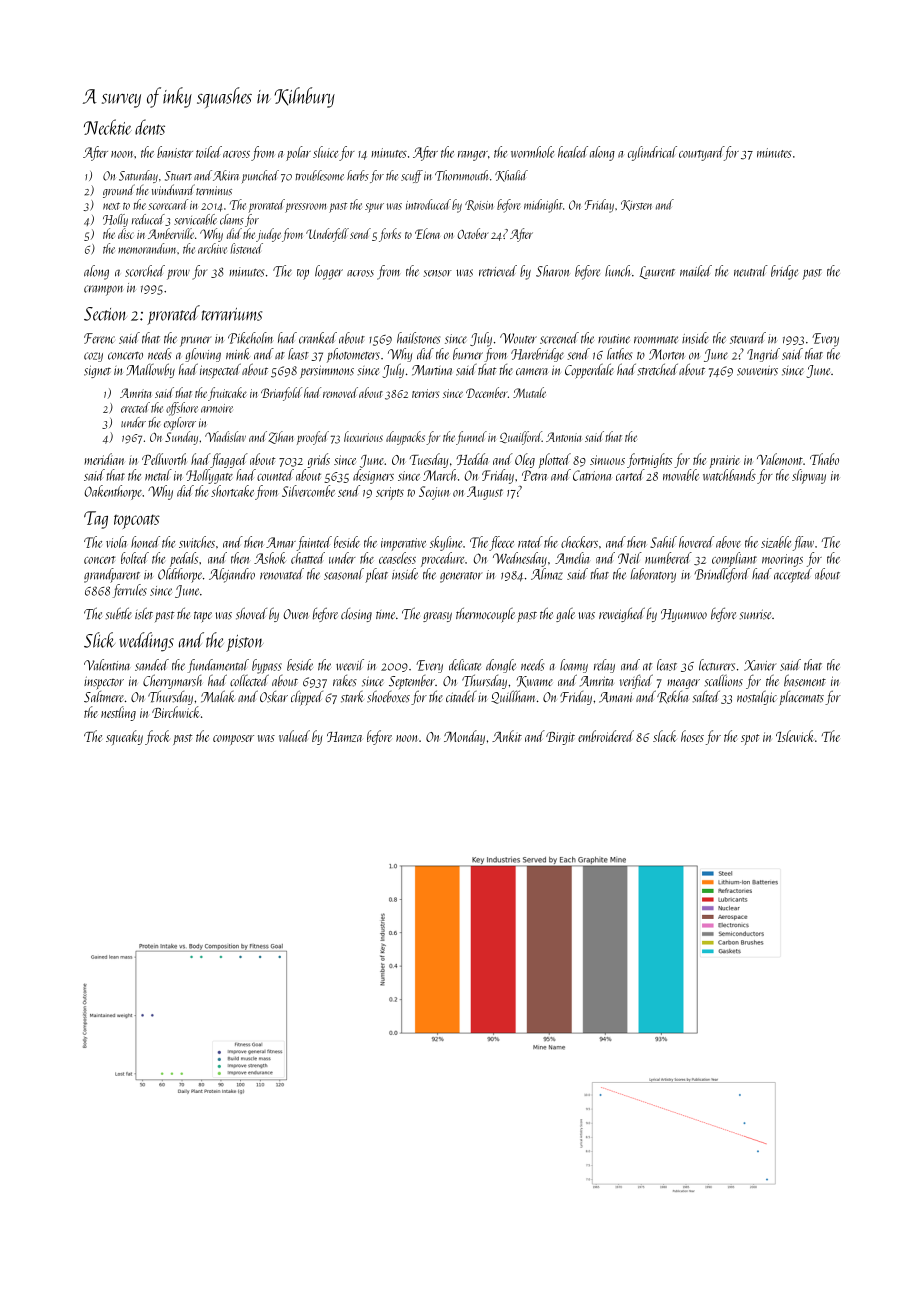  What do you see at coordinates (532, 371) in the document?
I see `camera` at bounding box center [532, 371].
